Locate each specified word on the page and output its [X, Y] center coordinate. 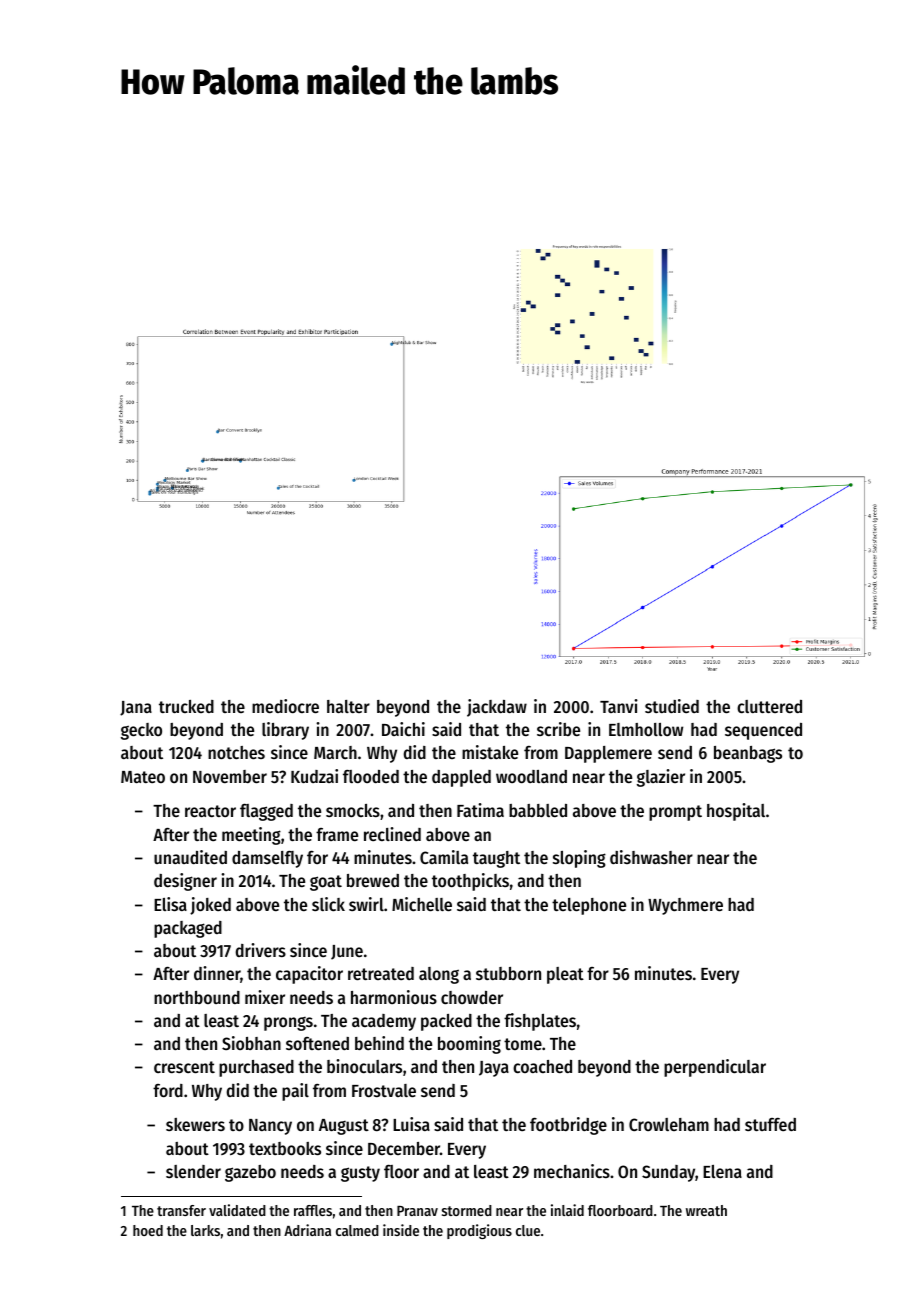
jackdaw [497, 708]
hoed [148, 1230]
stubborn [508, 973]
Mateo [143, 777]
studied [672, 706]
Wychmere [685, 906]
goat [326, 883]
